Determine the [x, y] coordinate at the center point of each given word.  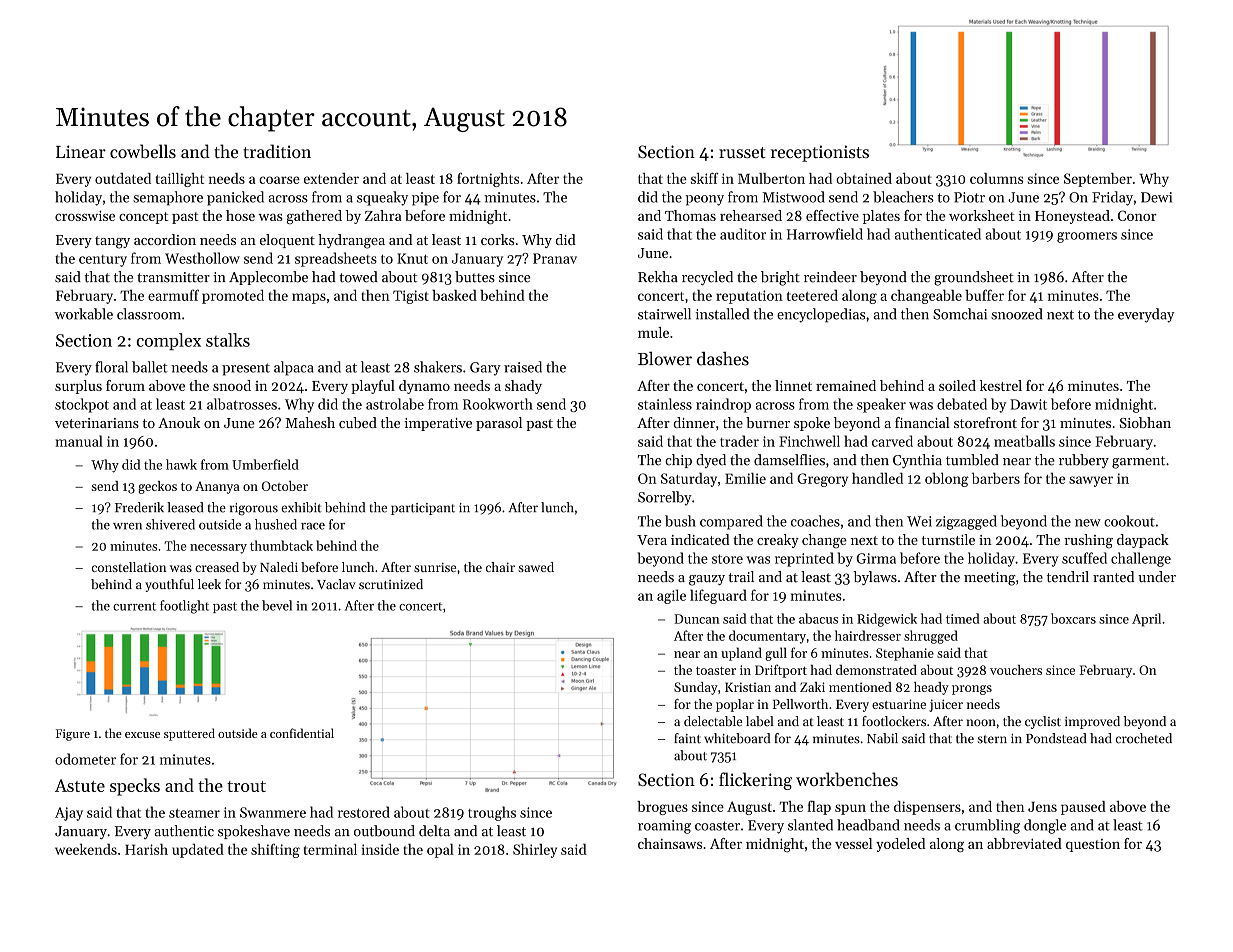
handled [877, 478]
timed [963, 618]
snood [232, 385]
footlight [184, 607]
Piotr [969, 197]
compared [731, 522]
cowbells [143, 151]
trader [739, 441]
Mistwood [793, 197]
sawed [536, 567]
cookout [1129, 521]
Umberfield [265, 464]
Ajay [69, 814]
